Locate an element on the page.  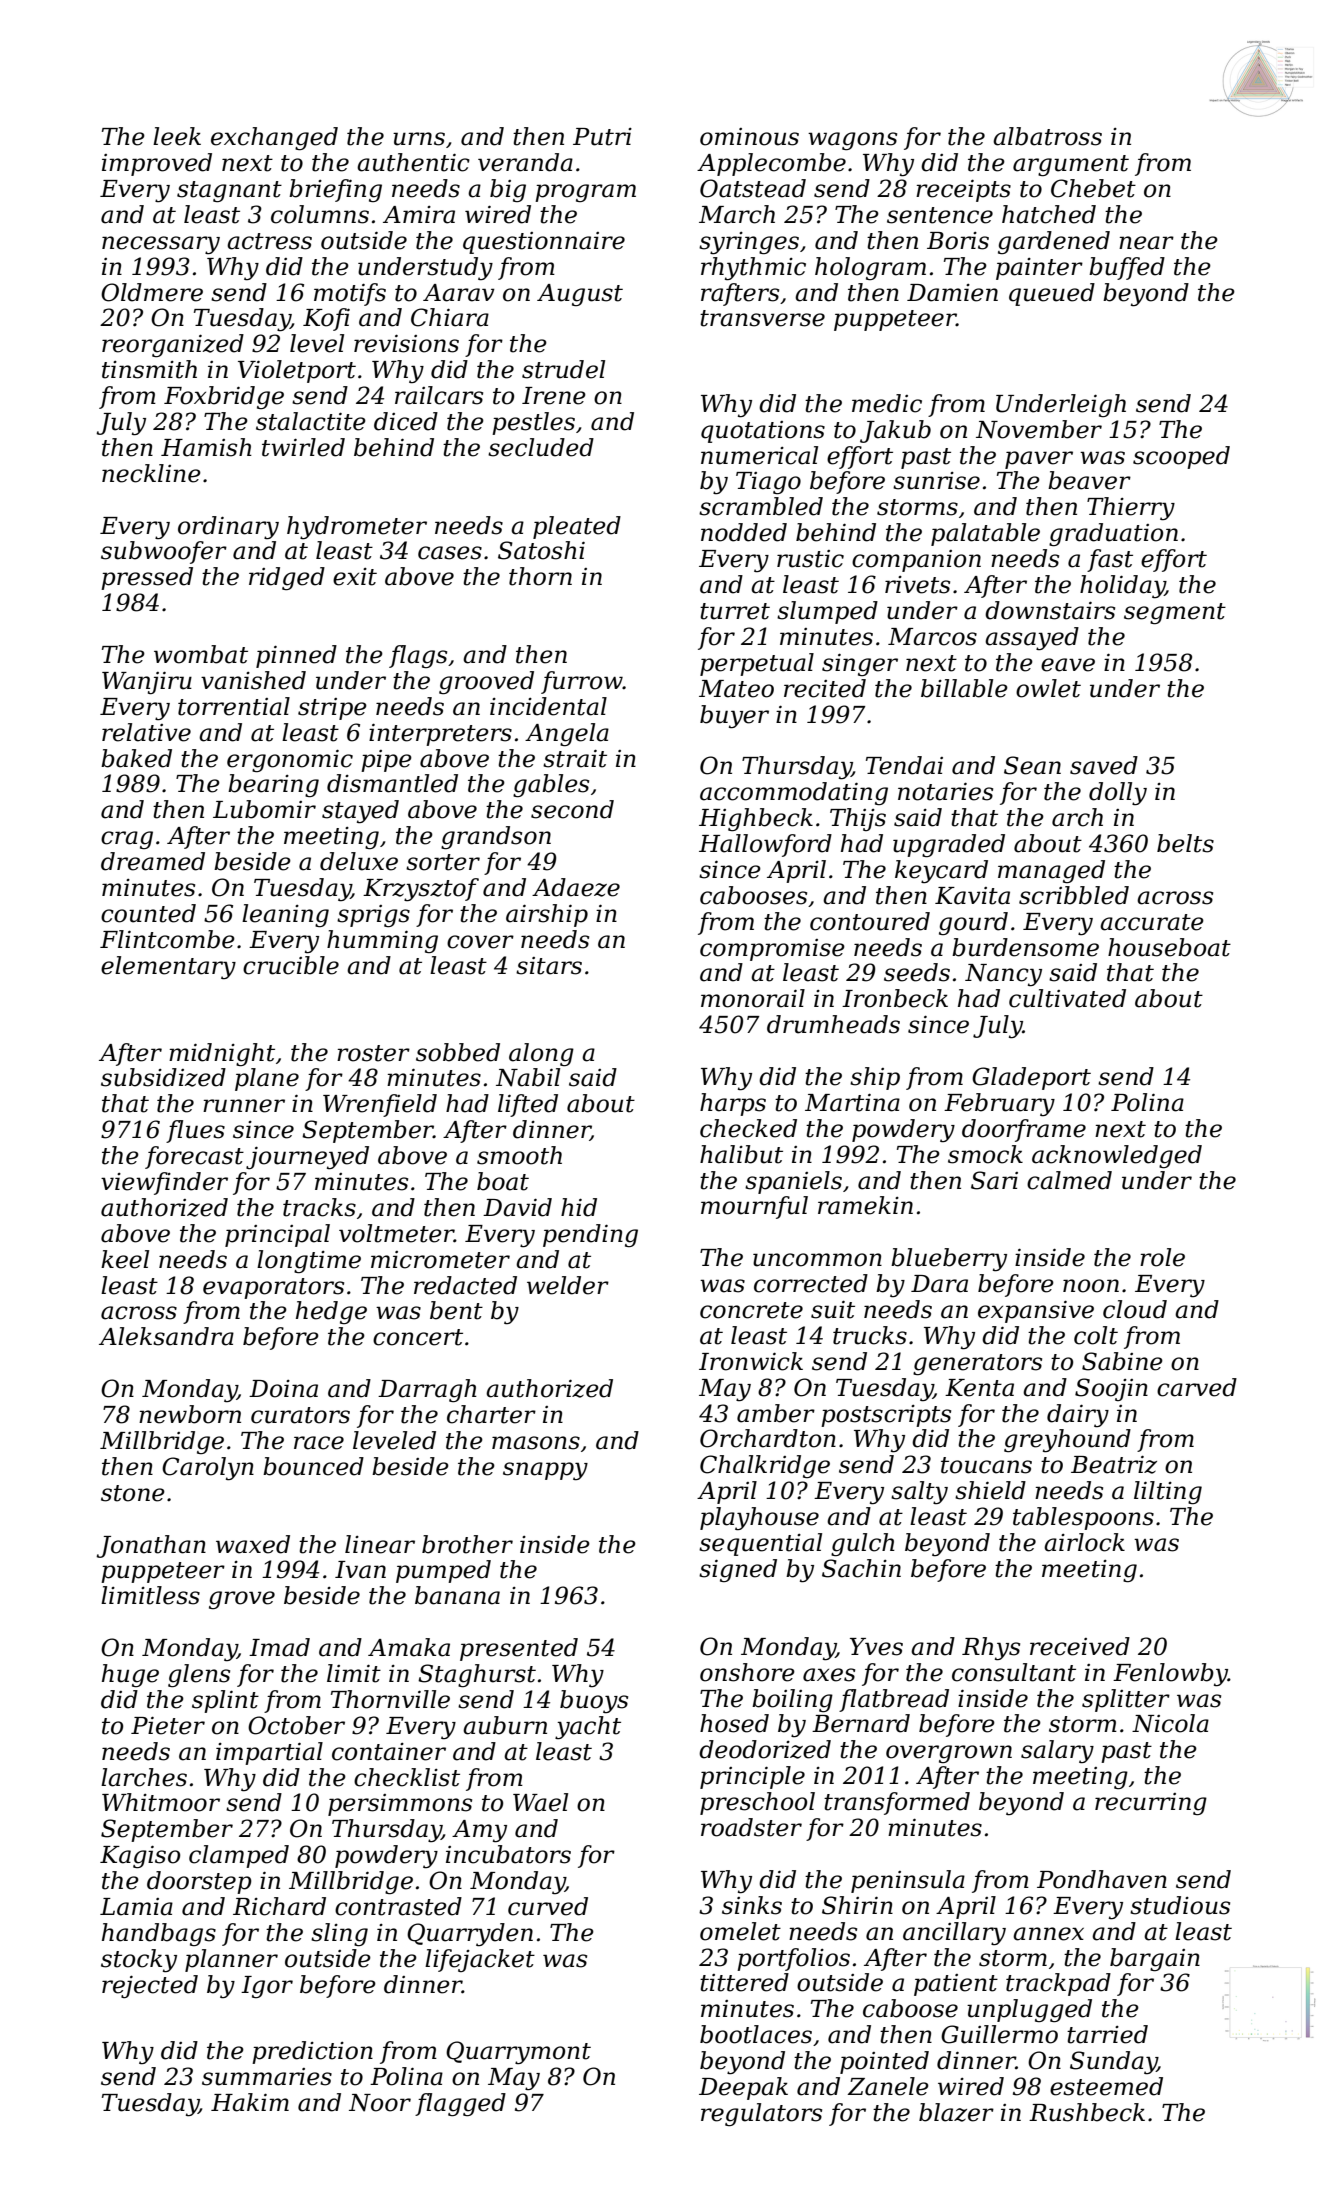
cloud is located at coordinates (1135, 1309).
